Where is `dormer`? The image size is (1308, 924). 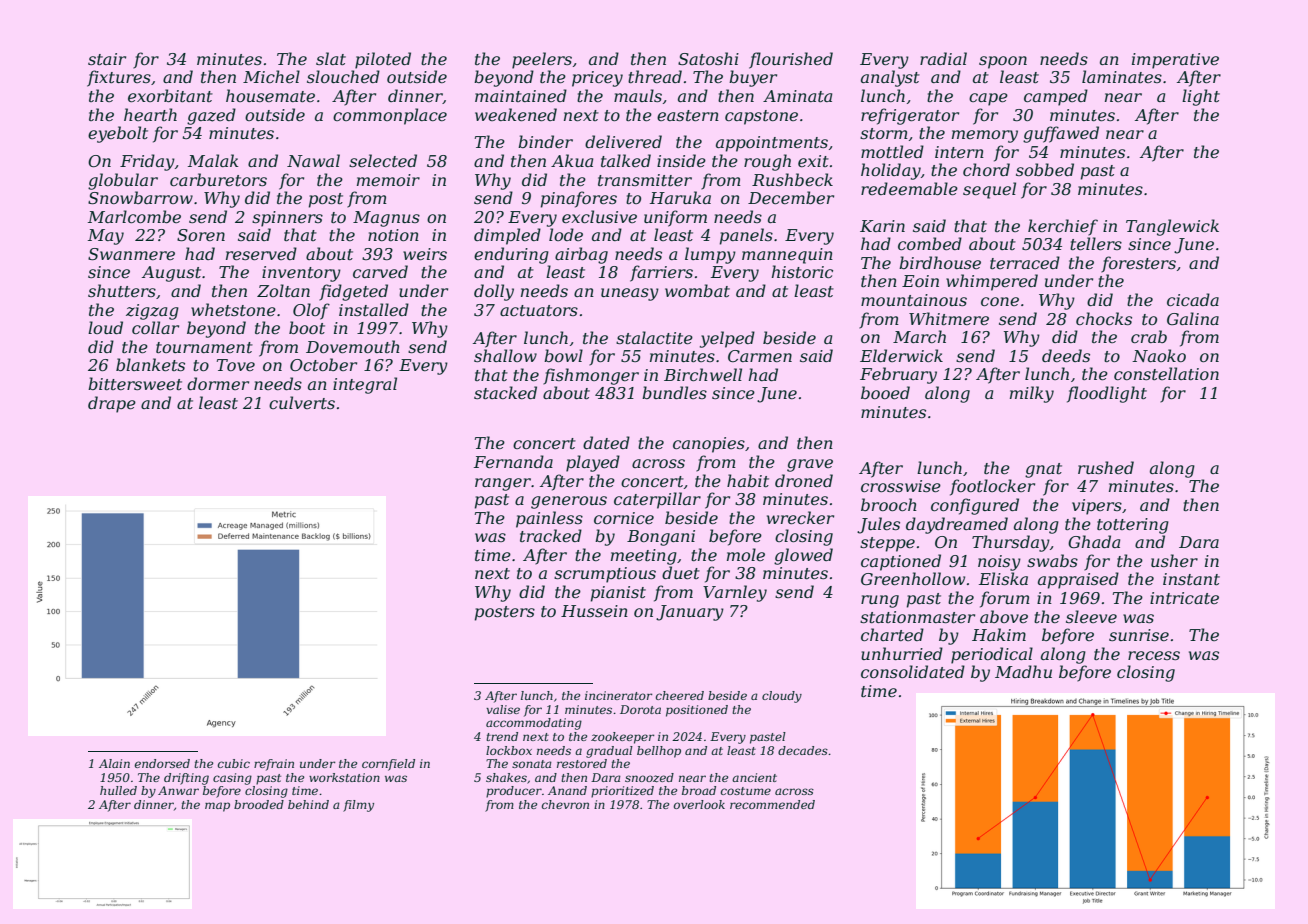 dormer is located at coordinates (218, 383).
